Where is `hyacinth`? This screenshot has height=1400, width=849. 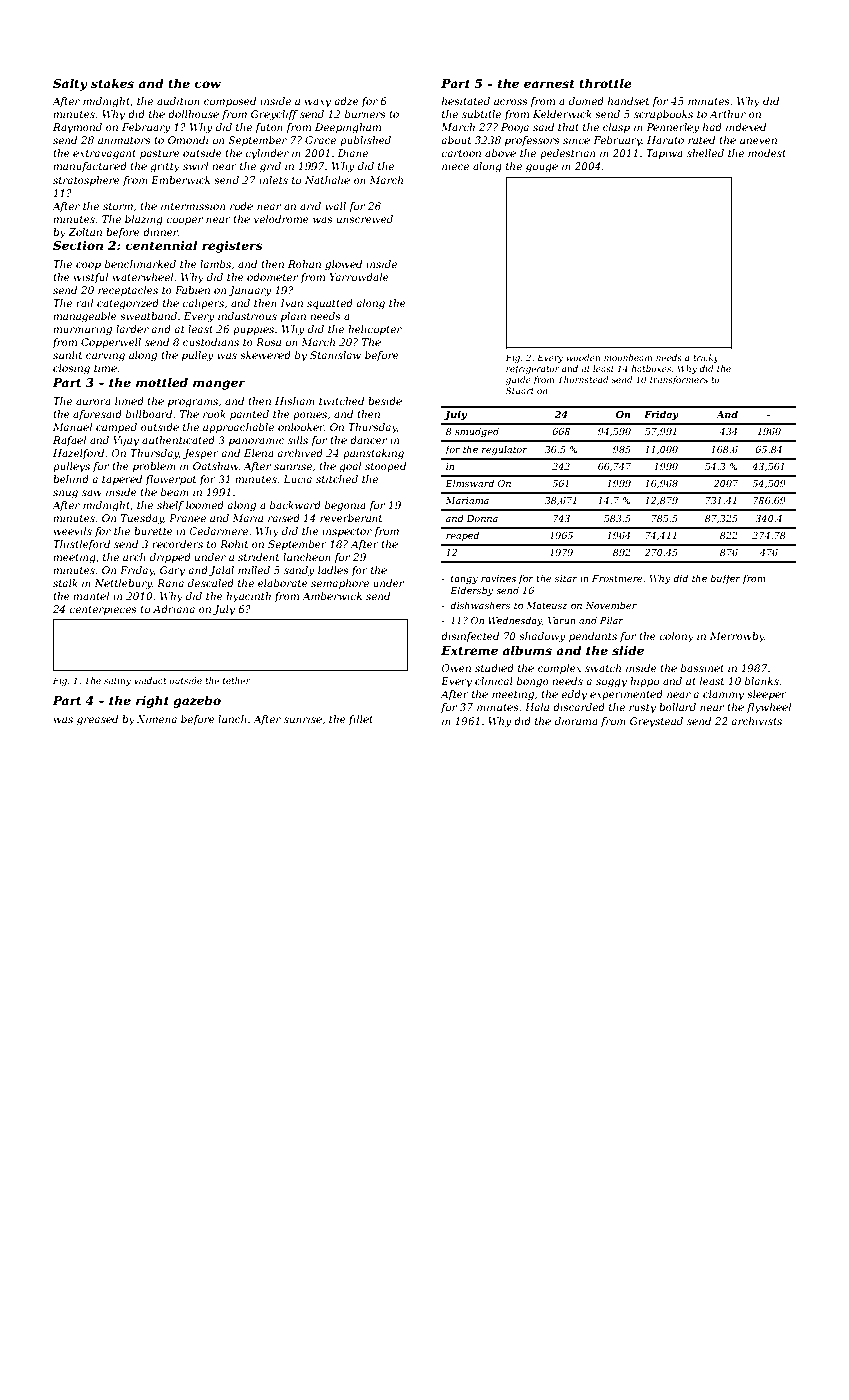
hyacinth is located at coordinates (248, 597).
